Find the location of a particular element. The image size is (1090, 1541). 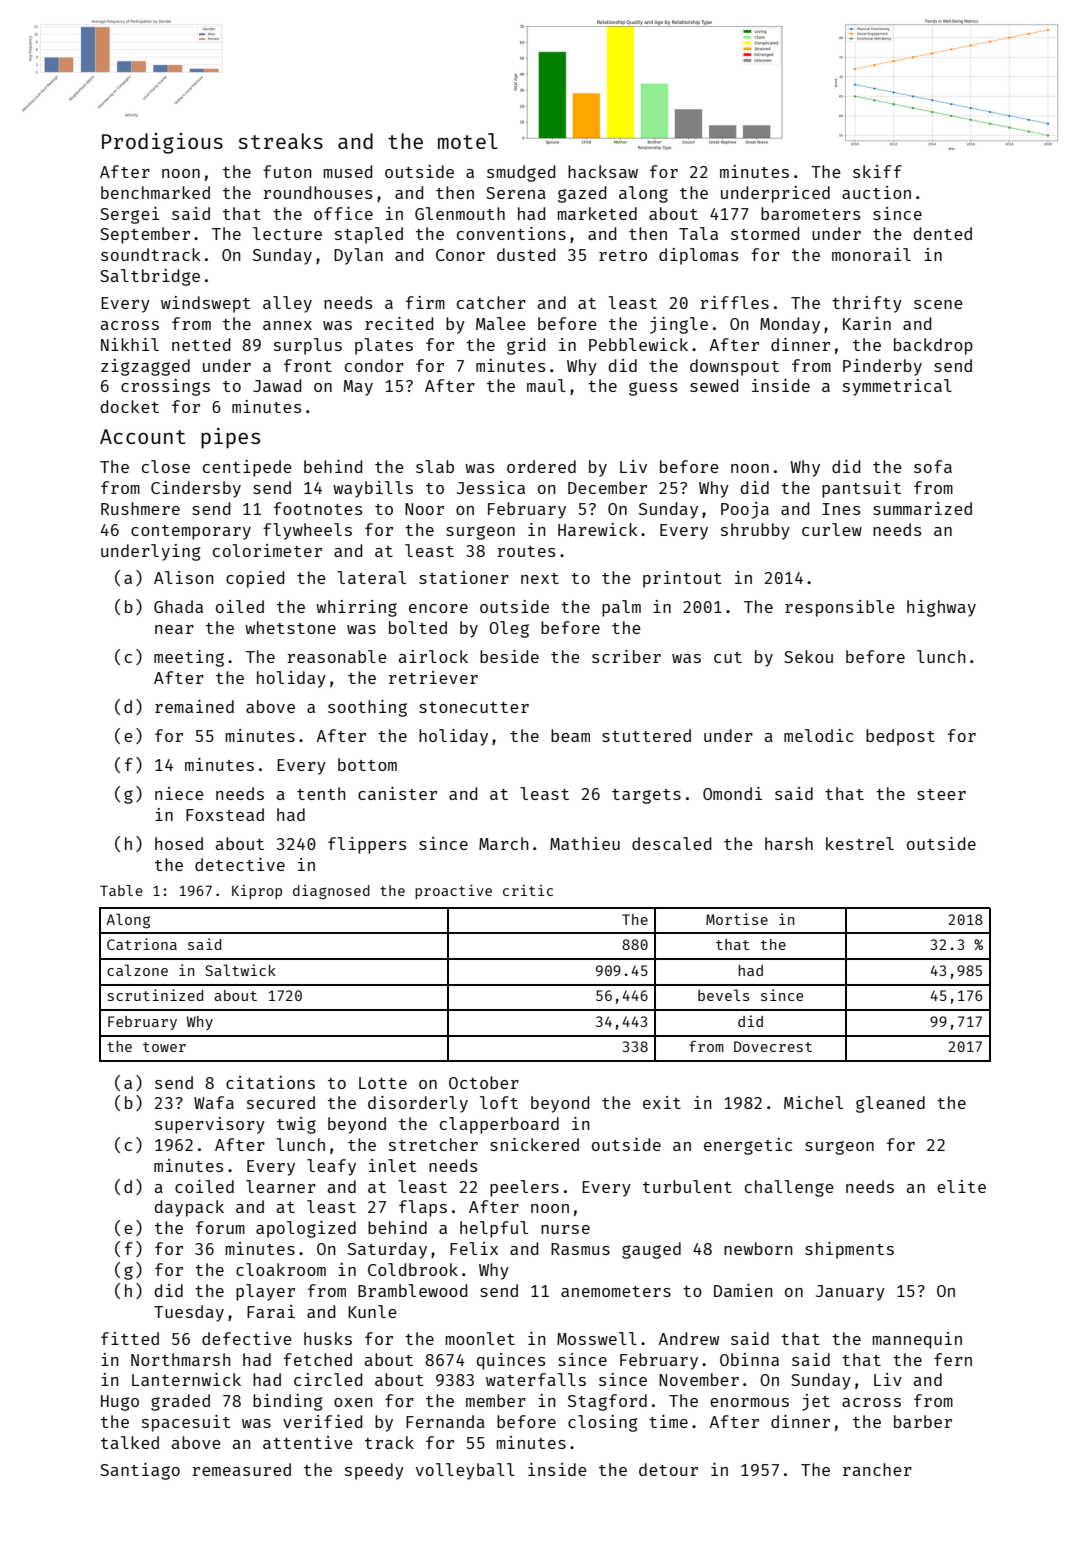

Pinderby is located at coordinates (882, 367).
